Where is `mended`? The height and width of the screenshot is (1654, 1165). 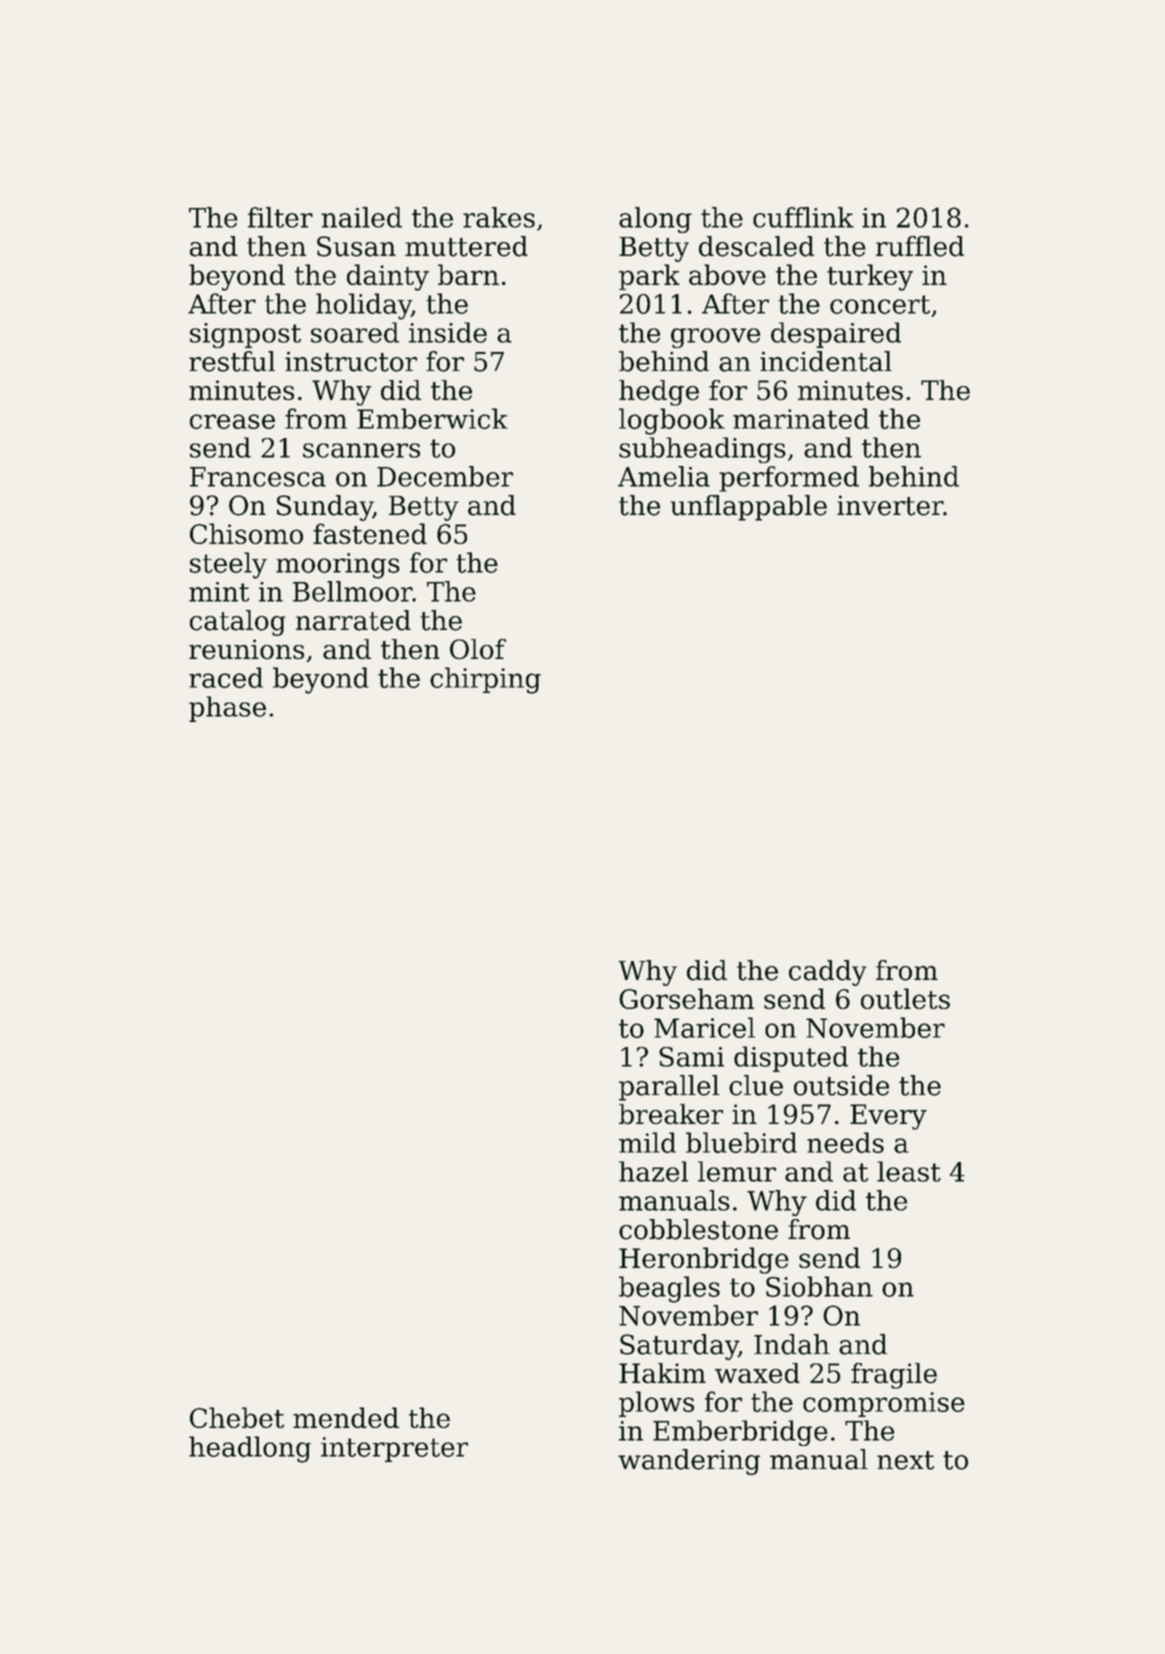 mended is located at coordinates (346, 1417).
